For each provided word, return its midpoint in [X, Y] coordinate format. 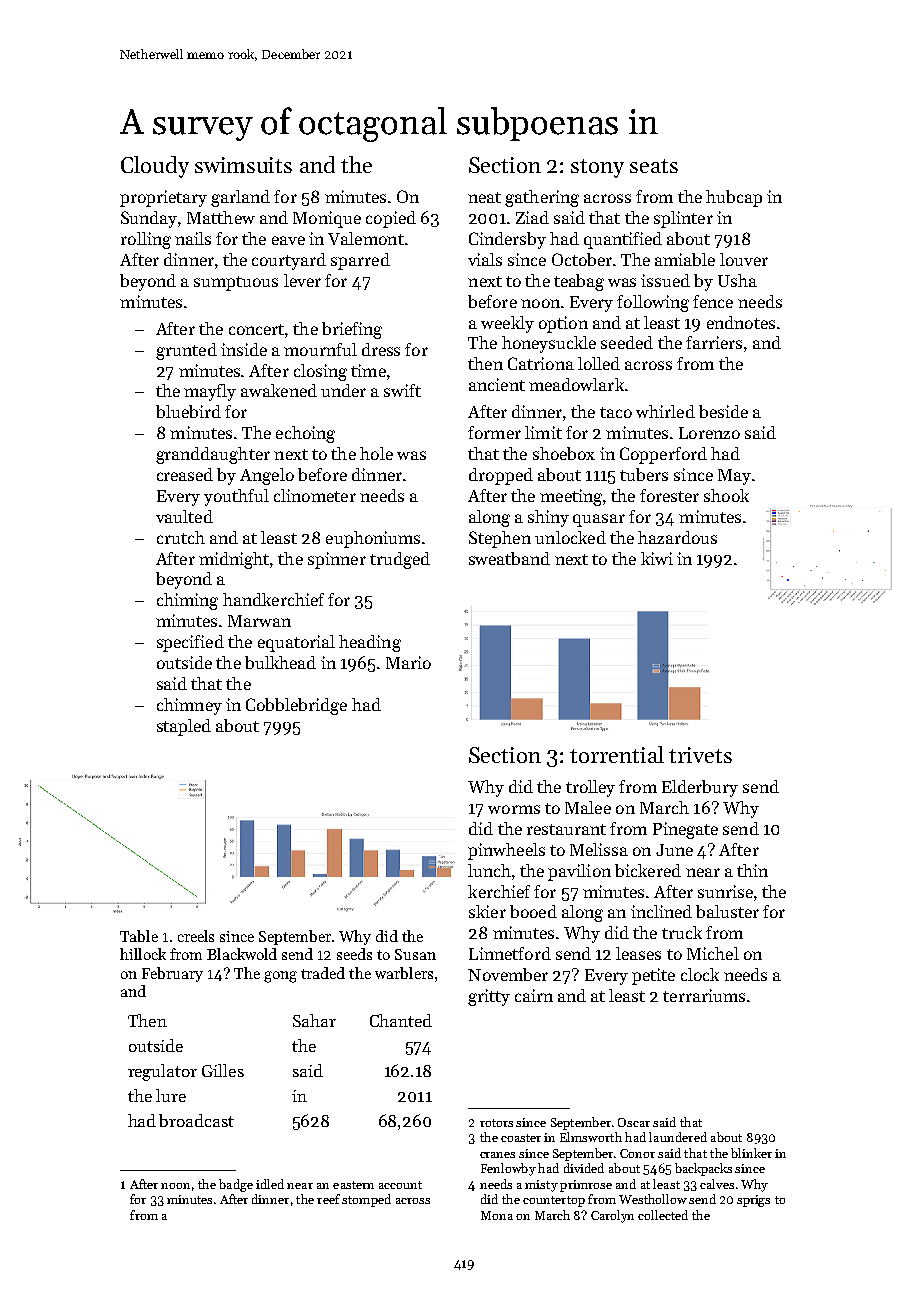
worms [514, 809]
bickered [648, 870]
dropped [501, 476]
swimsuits [243, 165]
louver [744, 259]
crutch [181, 537]
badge [236, 1185]
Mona [497, 1215]
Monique [327, 219]
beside [723, 411]
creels [196, 936]
